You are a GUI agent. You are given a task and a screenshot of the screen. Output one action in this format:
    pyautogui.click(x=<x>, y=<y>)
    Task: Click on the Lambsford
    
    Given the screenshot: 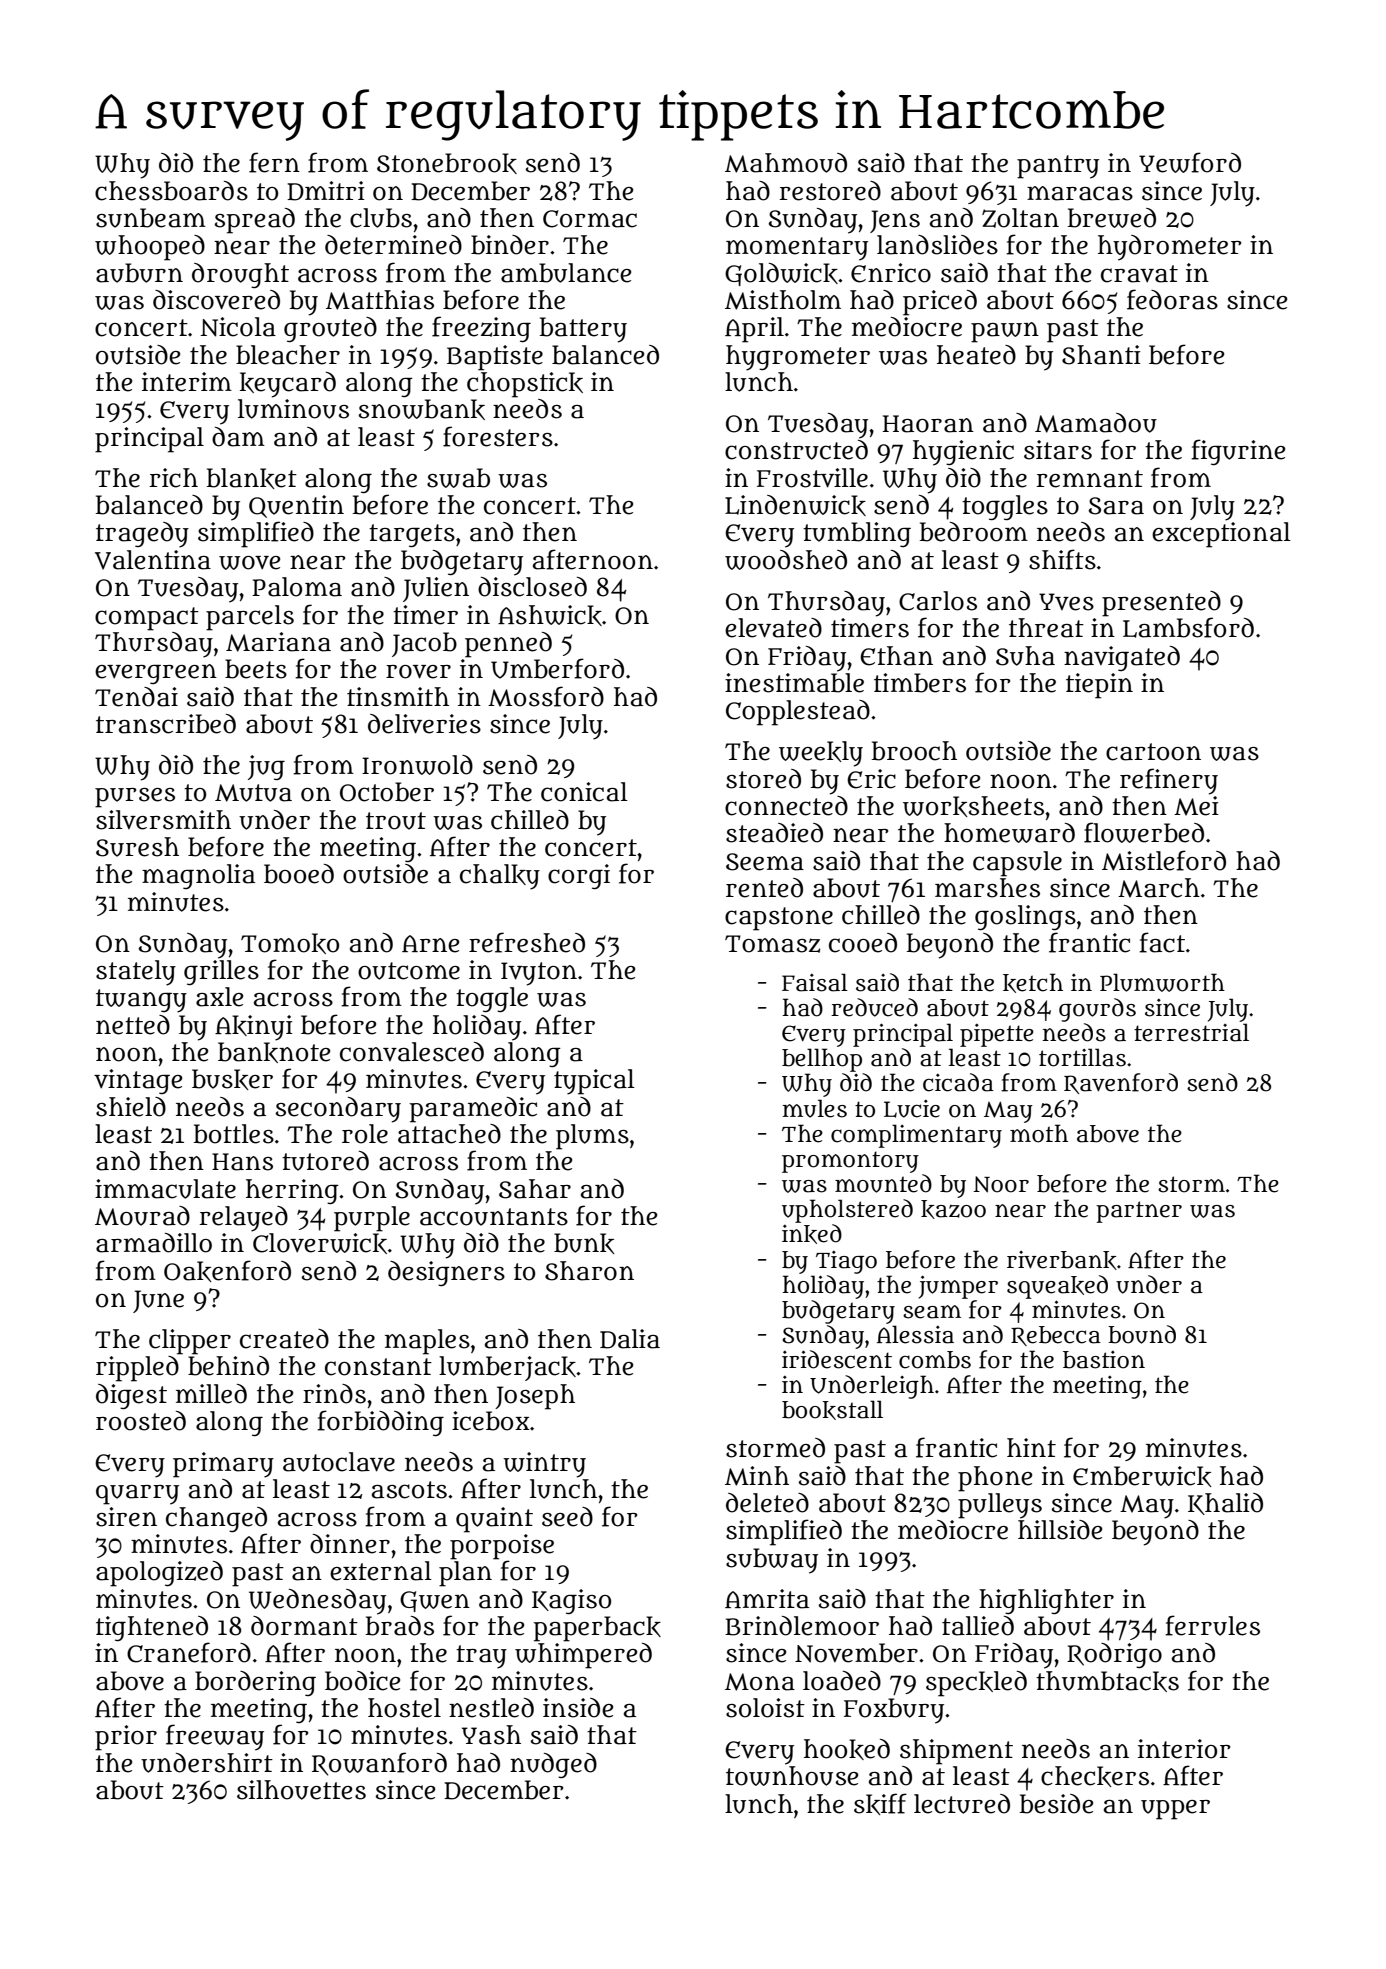 What is the action you would take?
    pyautogui.click(x=1188, y=627)
